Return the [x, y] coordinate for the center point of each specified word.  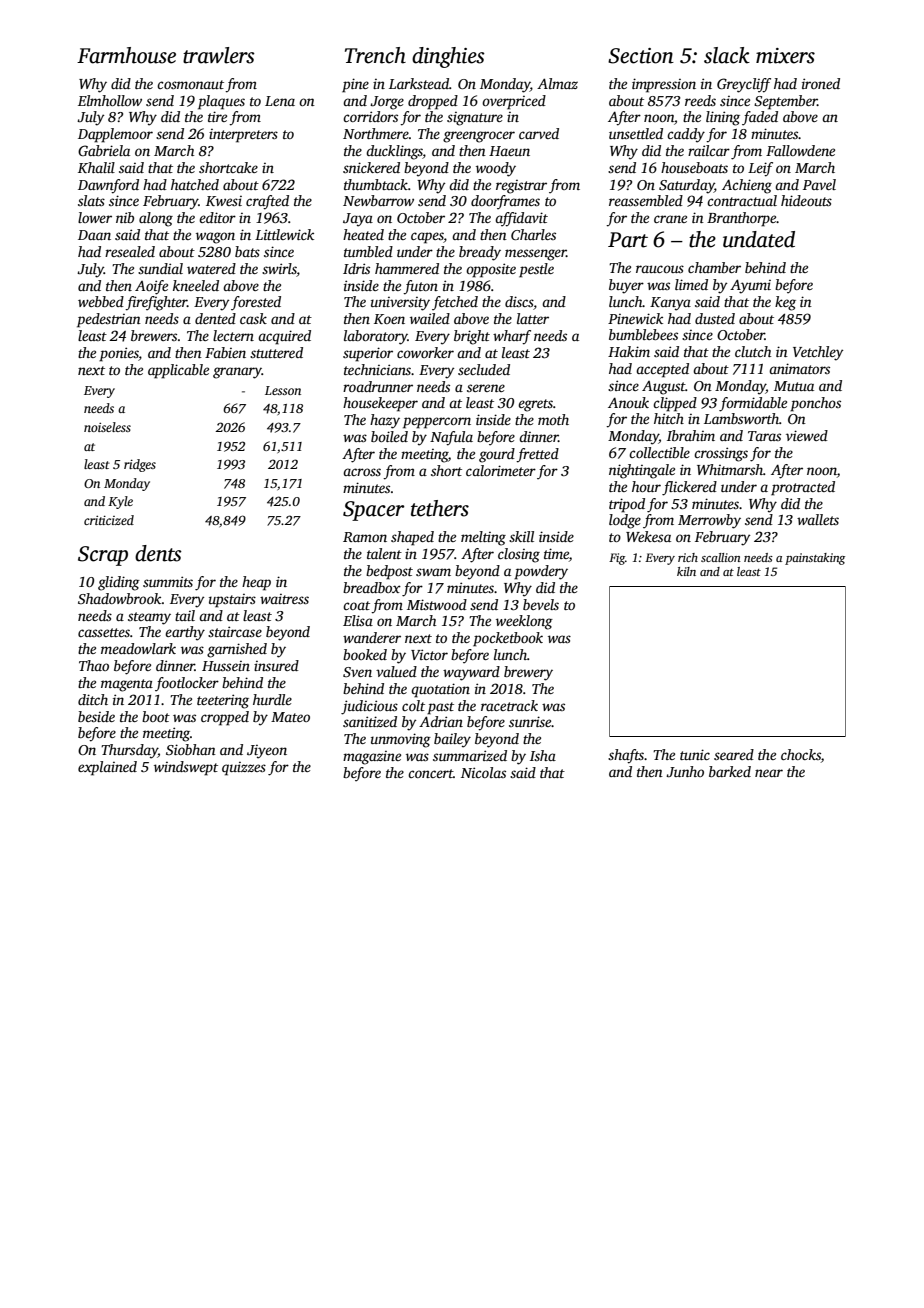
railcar [709, 150]
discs [519, 303]
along [156, 219]
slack [727, 55]
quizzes [244, 769]
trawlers [219, 55]
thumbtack [376, 184]
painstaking [815, 559]
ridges [140, 465]
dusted [715, 318]
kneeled [196, 285]
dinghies [448, 57]
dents [158, 553]
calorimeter [501, 470]
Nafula [451, 438]
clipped [675, 404]
